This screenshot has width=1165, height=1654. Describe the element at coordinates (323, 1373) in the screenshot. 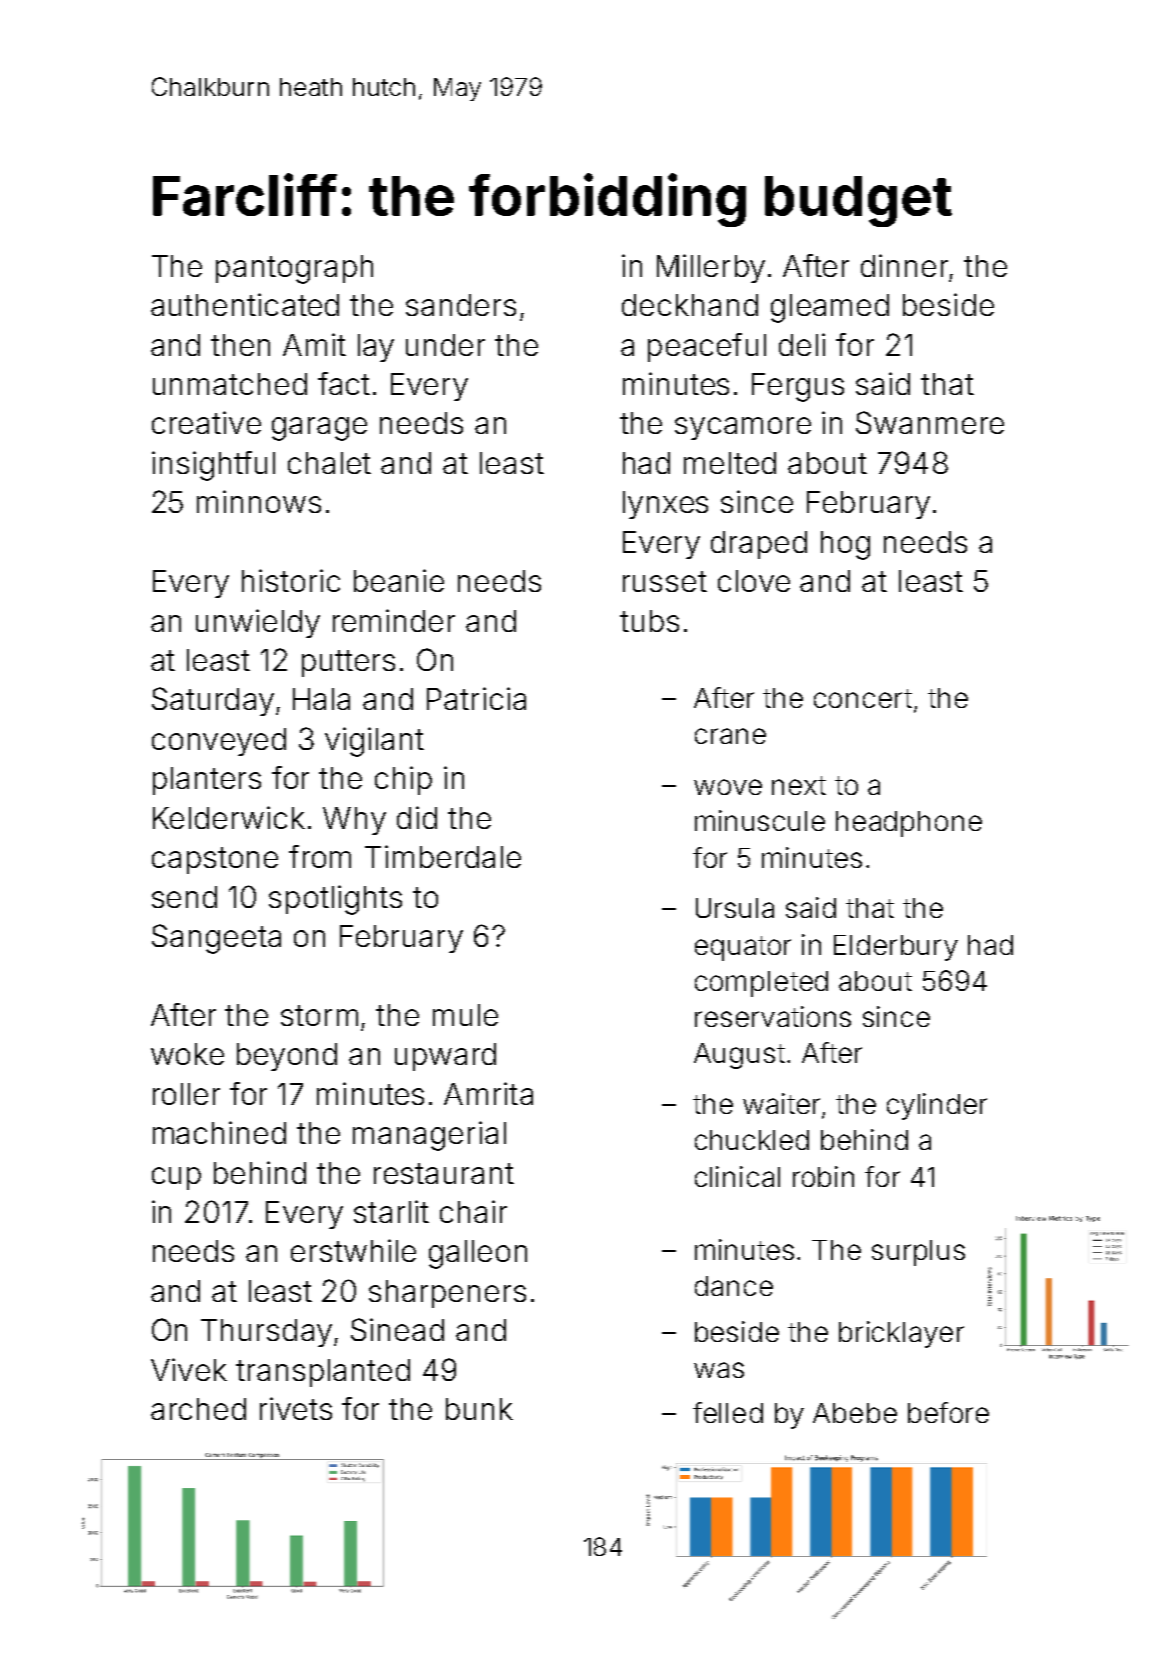

I see `transplanted` at that location.
